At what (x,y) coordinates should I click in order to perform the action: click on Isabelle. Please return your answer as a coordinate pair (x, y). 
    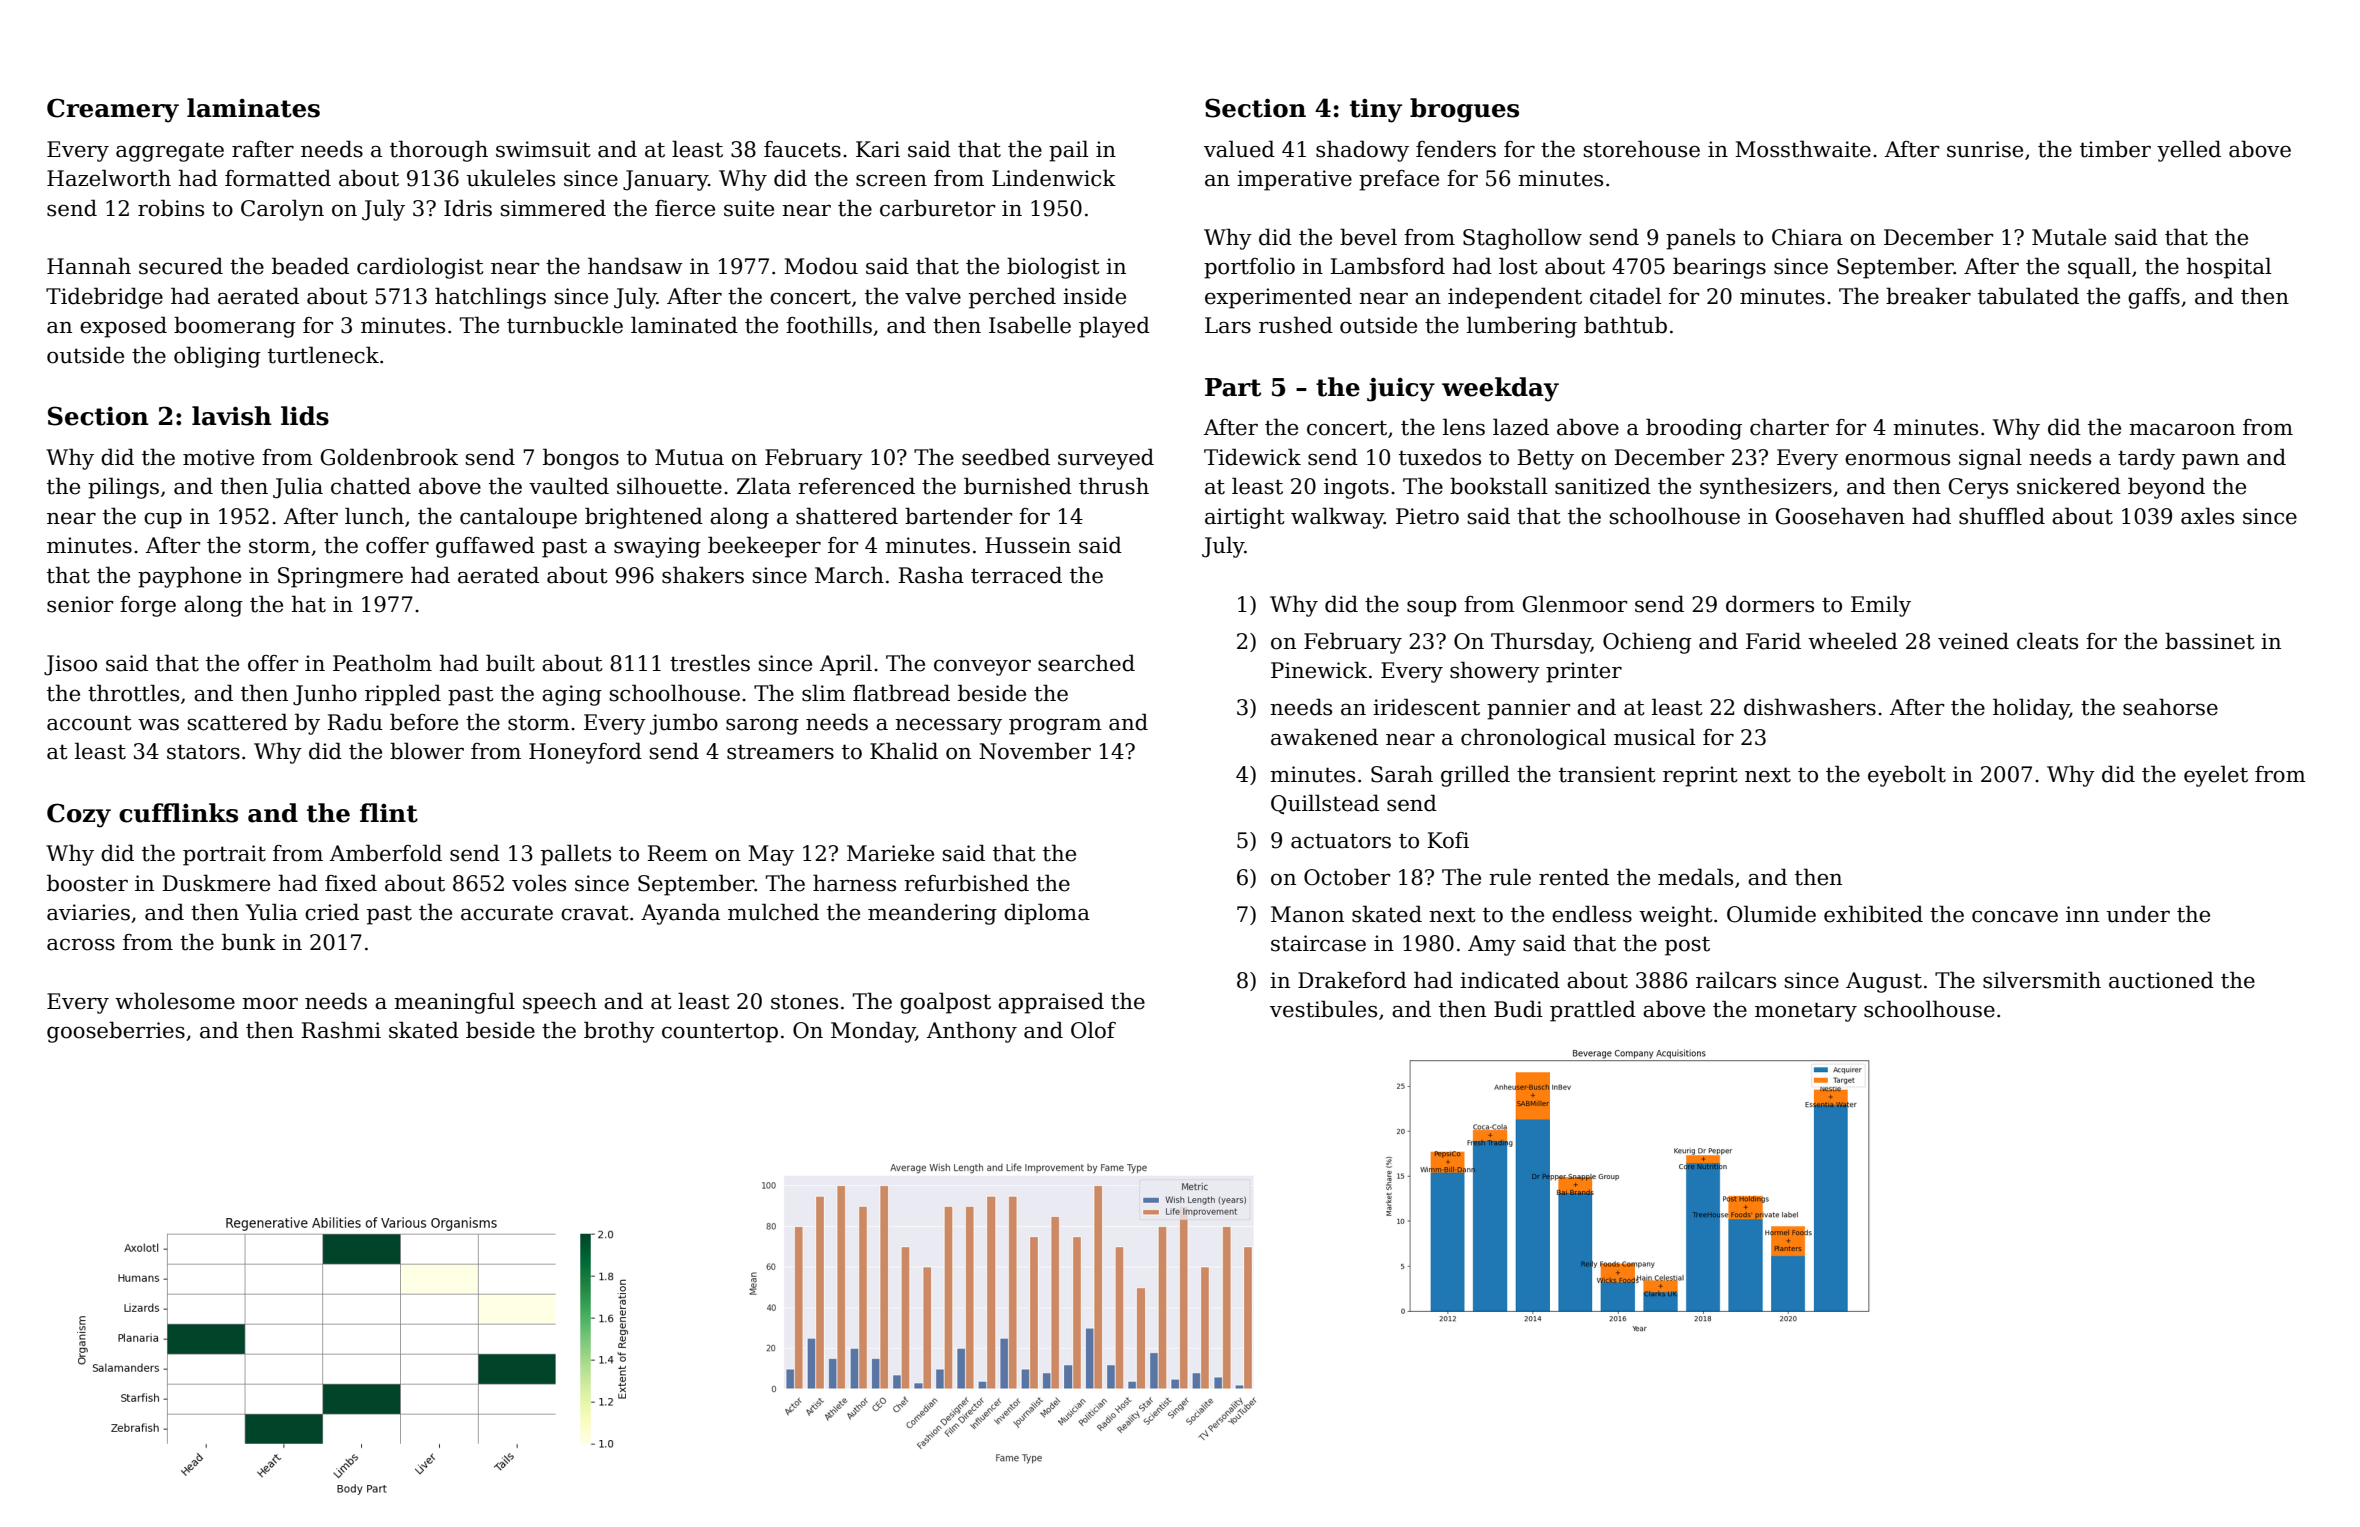
    Looking at the image, I should click on (1030, 325).
